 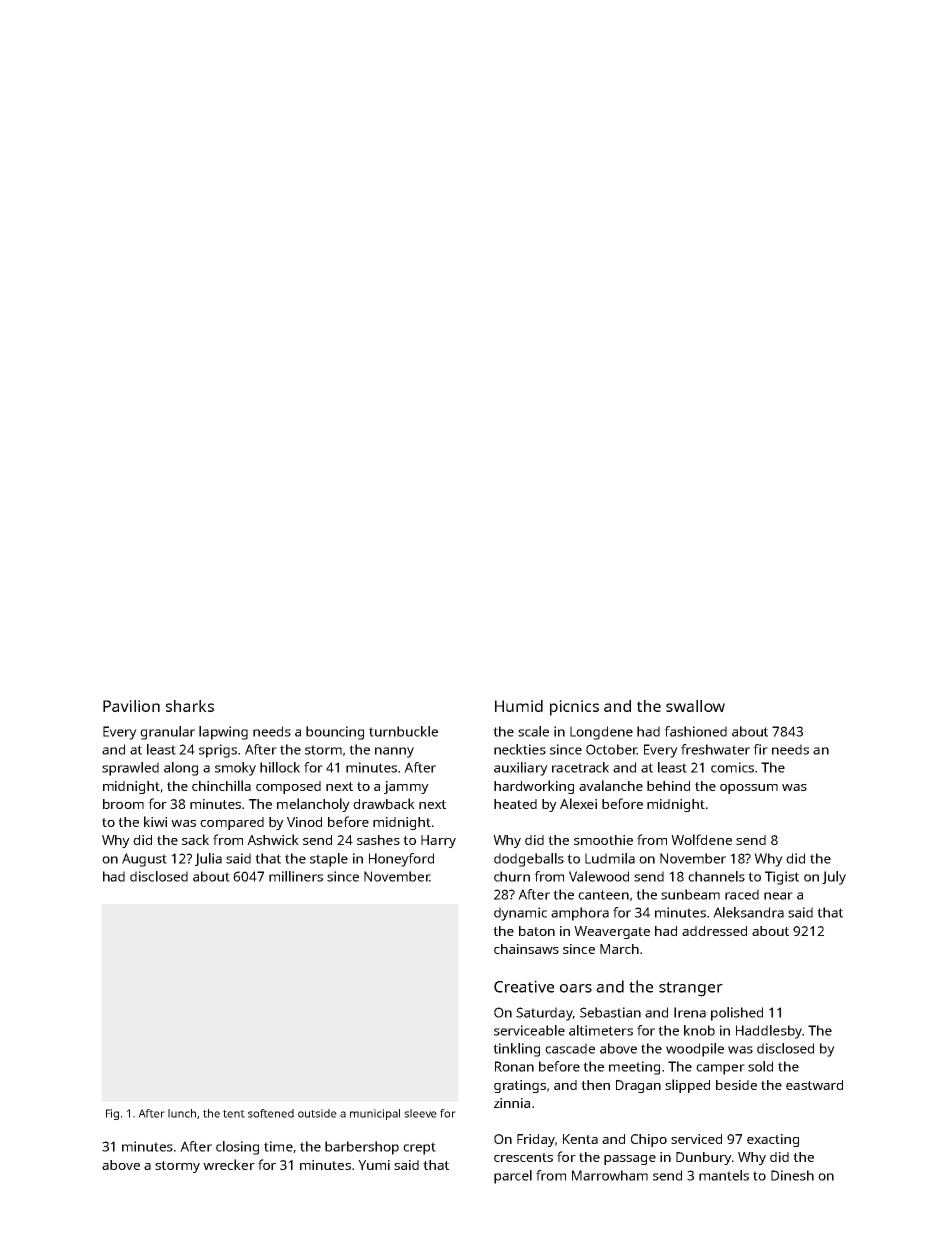 What do you see at coordinates (760, 1066) in the screenshot?
I see `sold` at bounding box center [760, 1066].
